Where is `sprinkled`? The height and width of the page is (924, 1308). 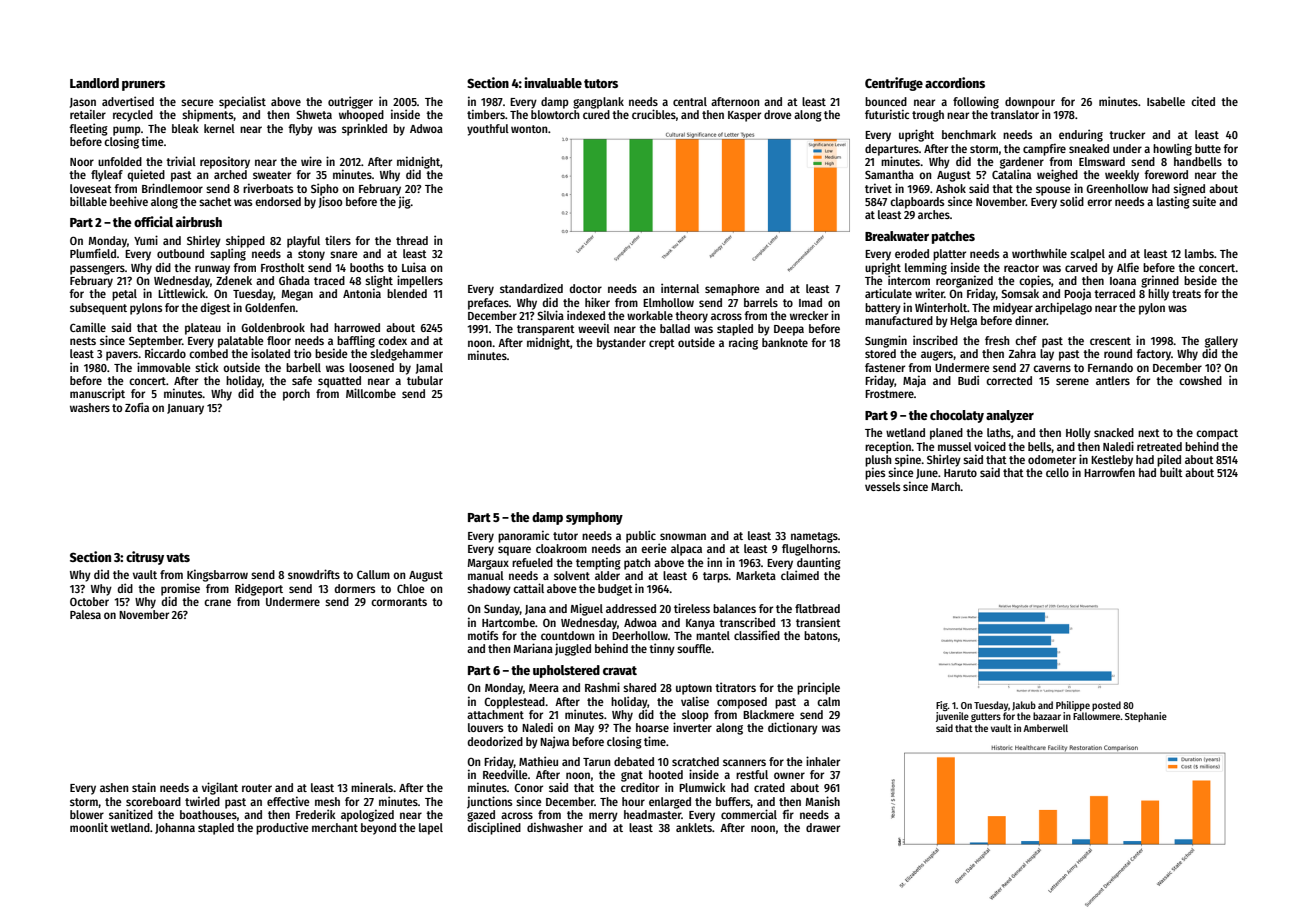
sprinkled is located at coordinates (364, 129).
